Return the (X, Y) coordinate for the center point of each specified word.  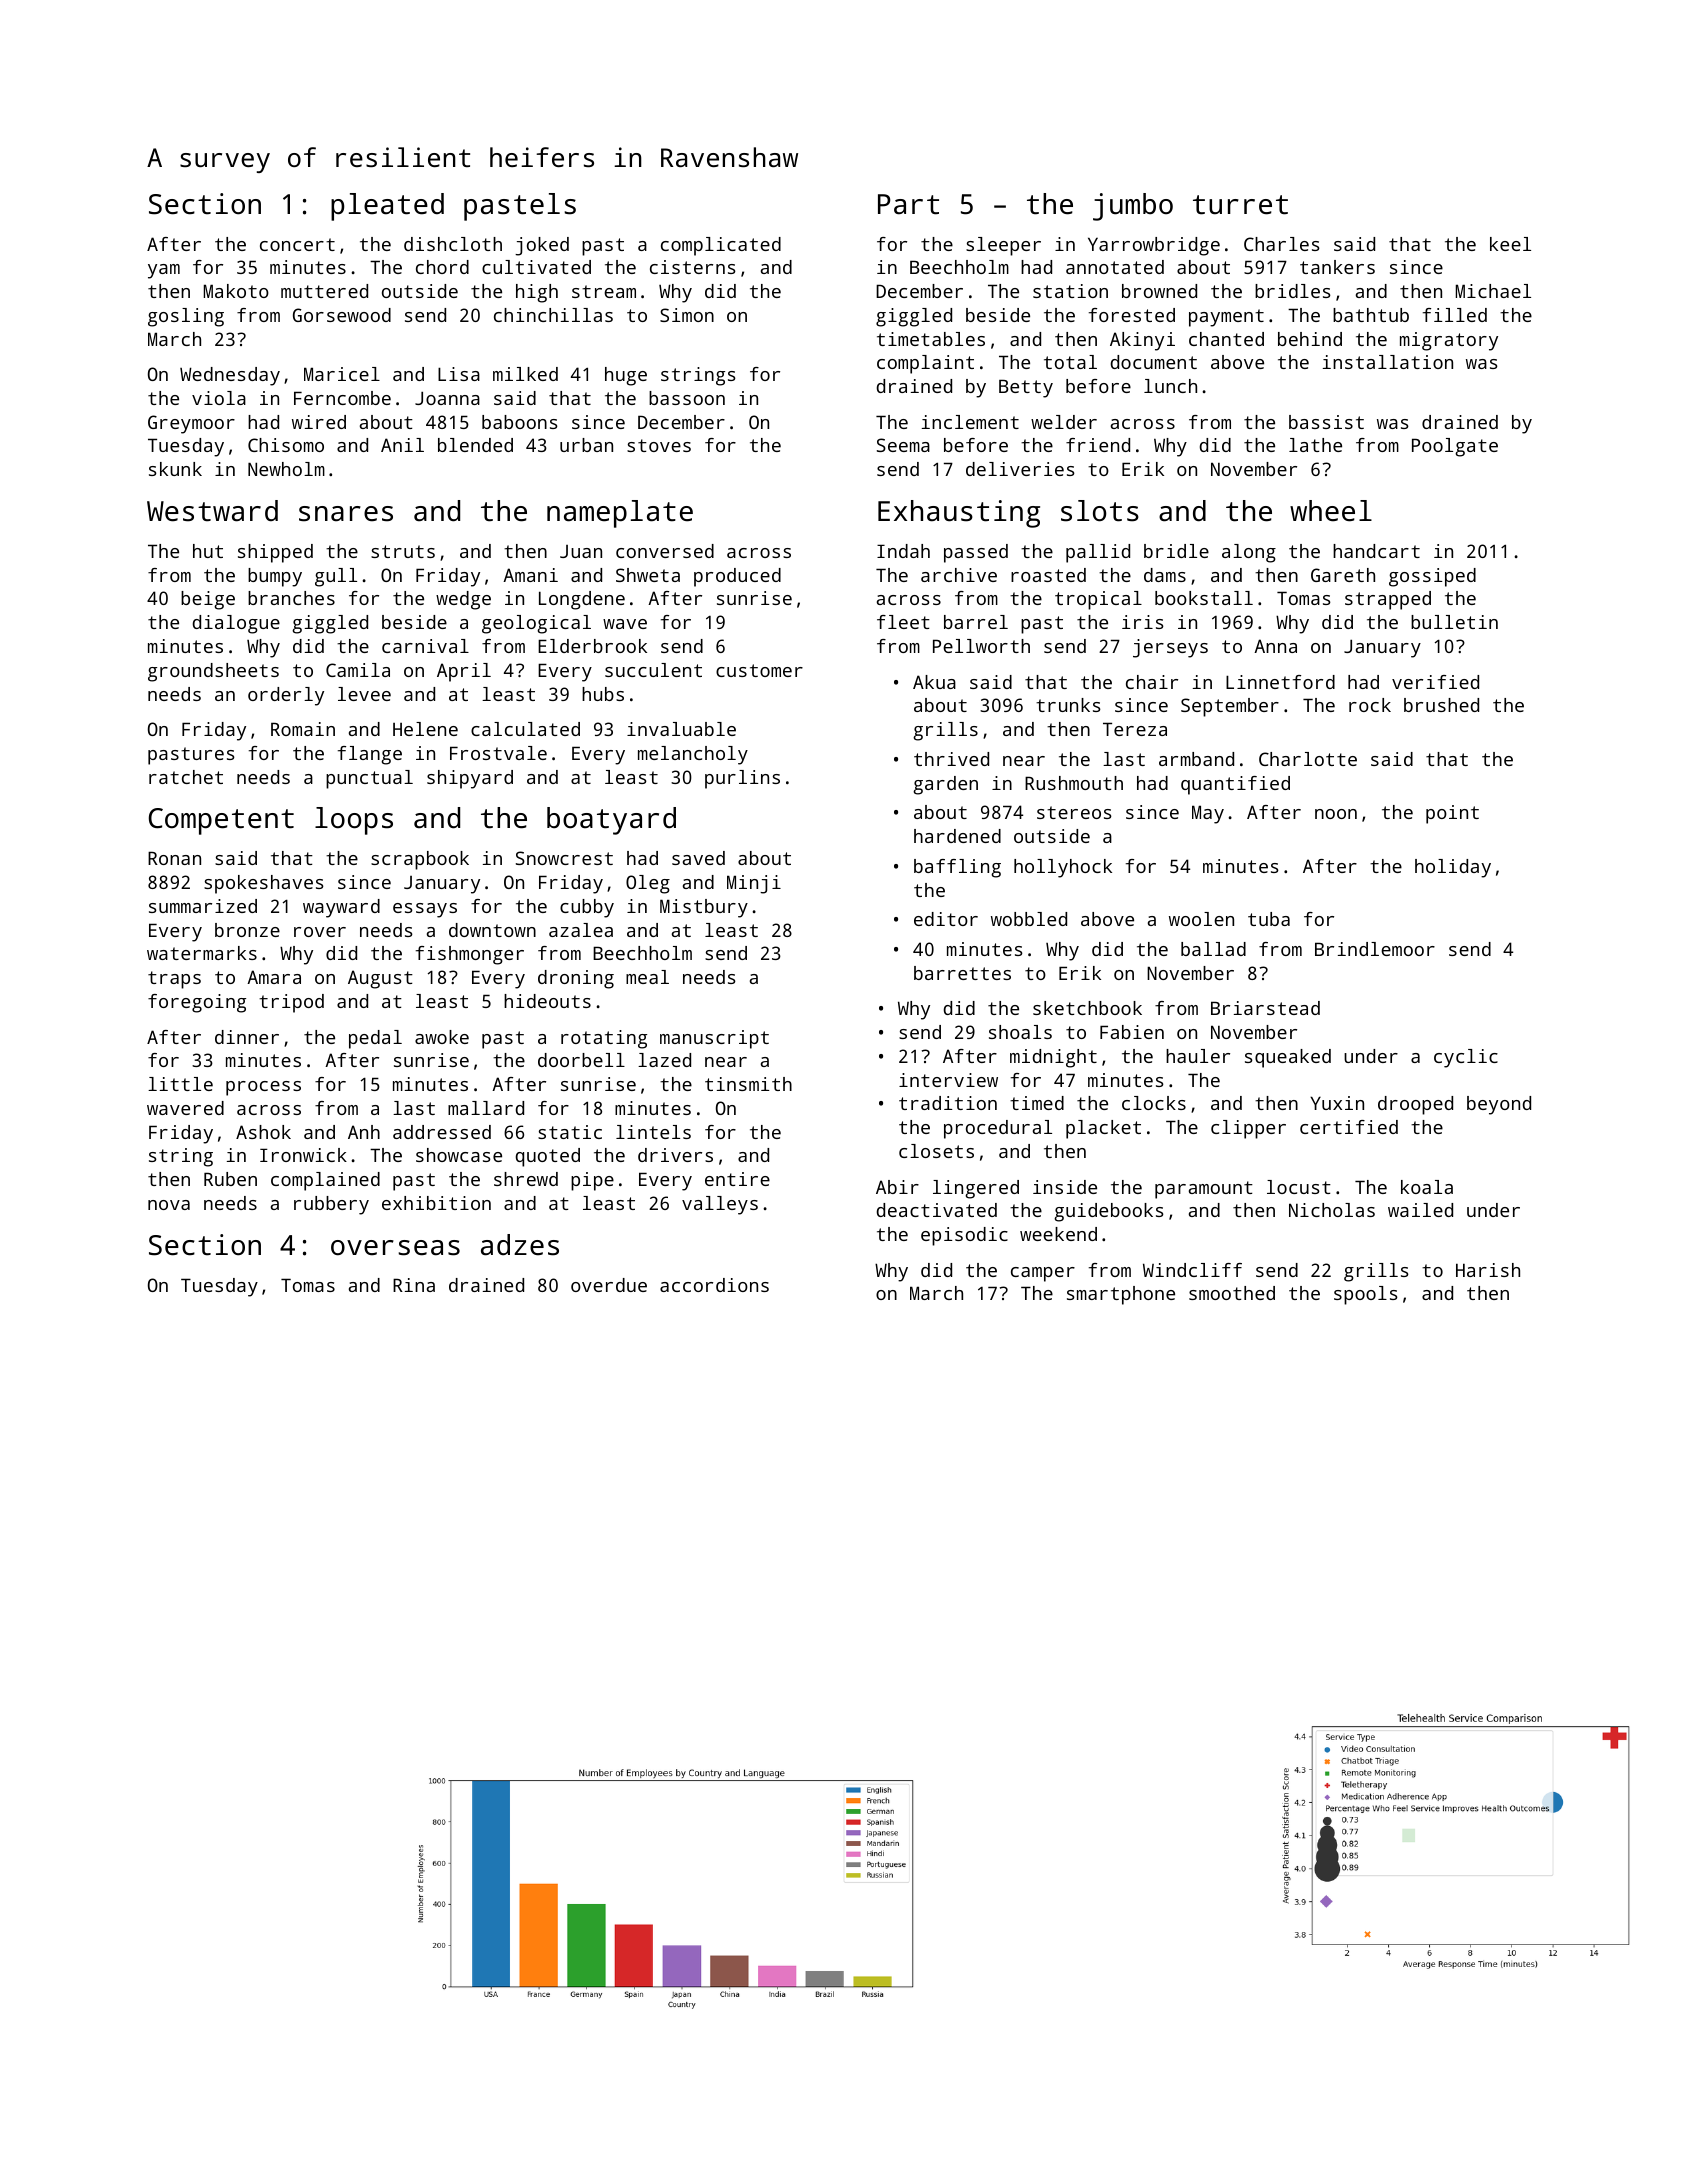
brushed (1441, 705)
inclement (970, 422)
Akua (934, 682)
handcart (1376, 551)
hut (208, 551)
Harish (1488, 1270)
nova (169, 1205)
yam (164, 271)
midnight (1053, 1058)
